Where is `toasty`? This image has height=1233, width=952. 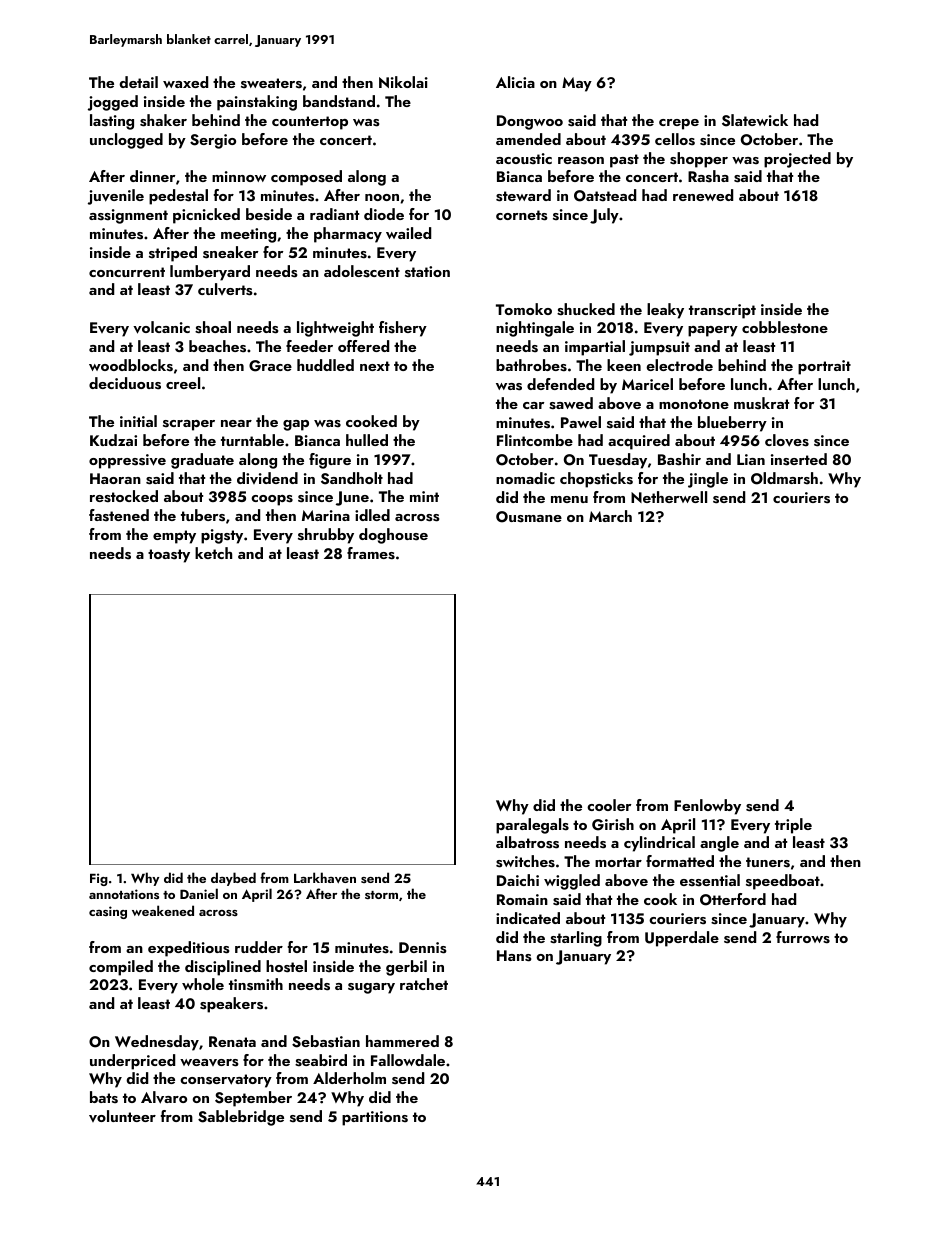
toasty is located at coordinates (169, 556).
